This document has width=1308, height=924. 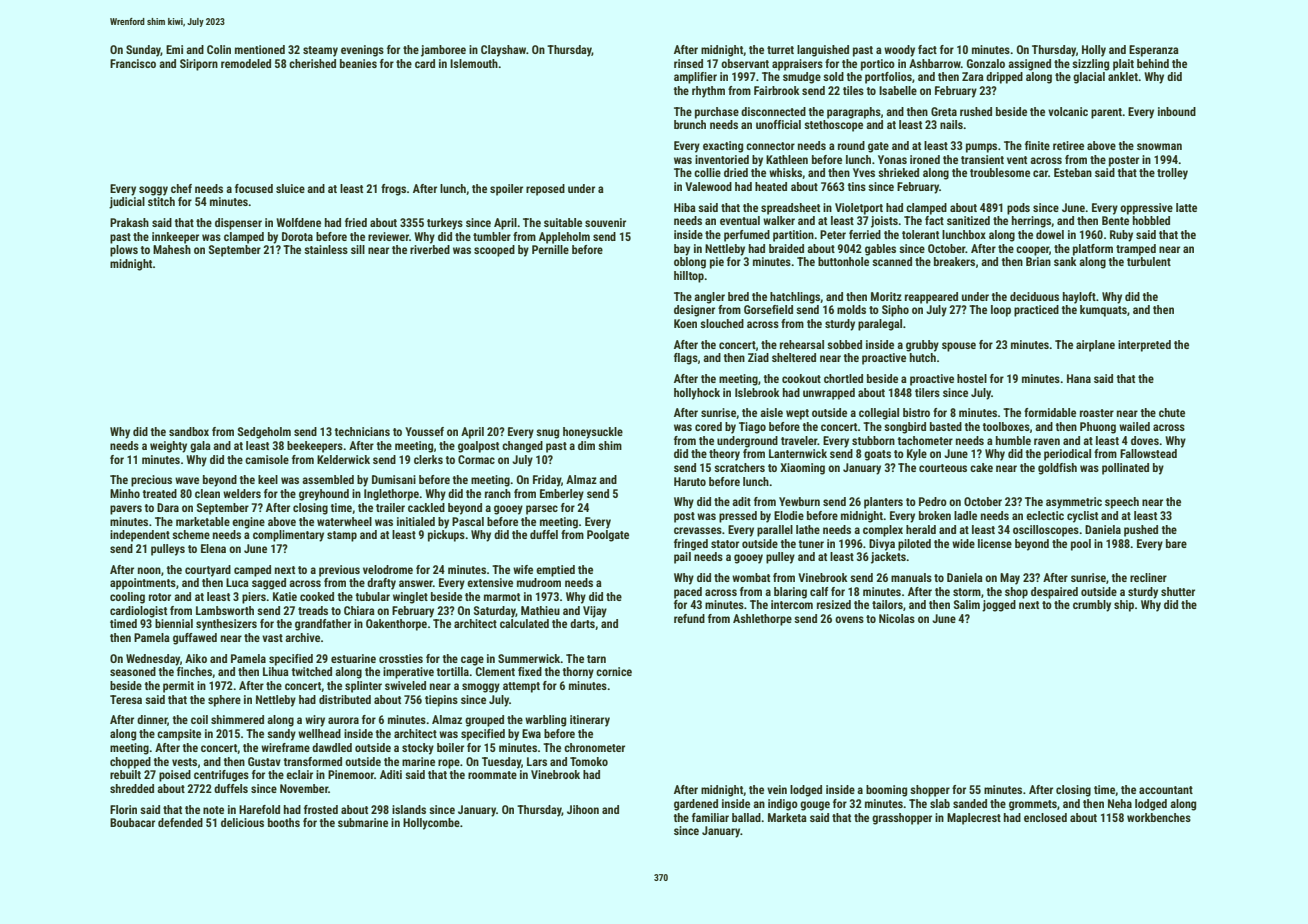 I want to click on warbling, so click(x=545, y=721).
